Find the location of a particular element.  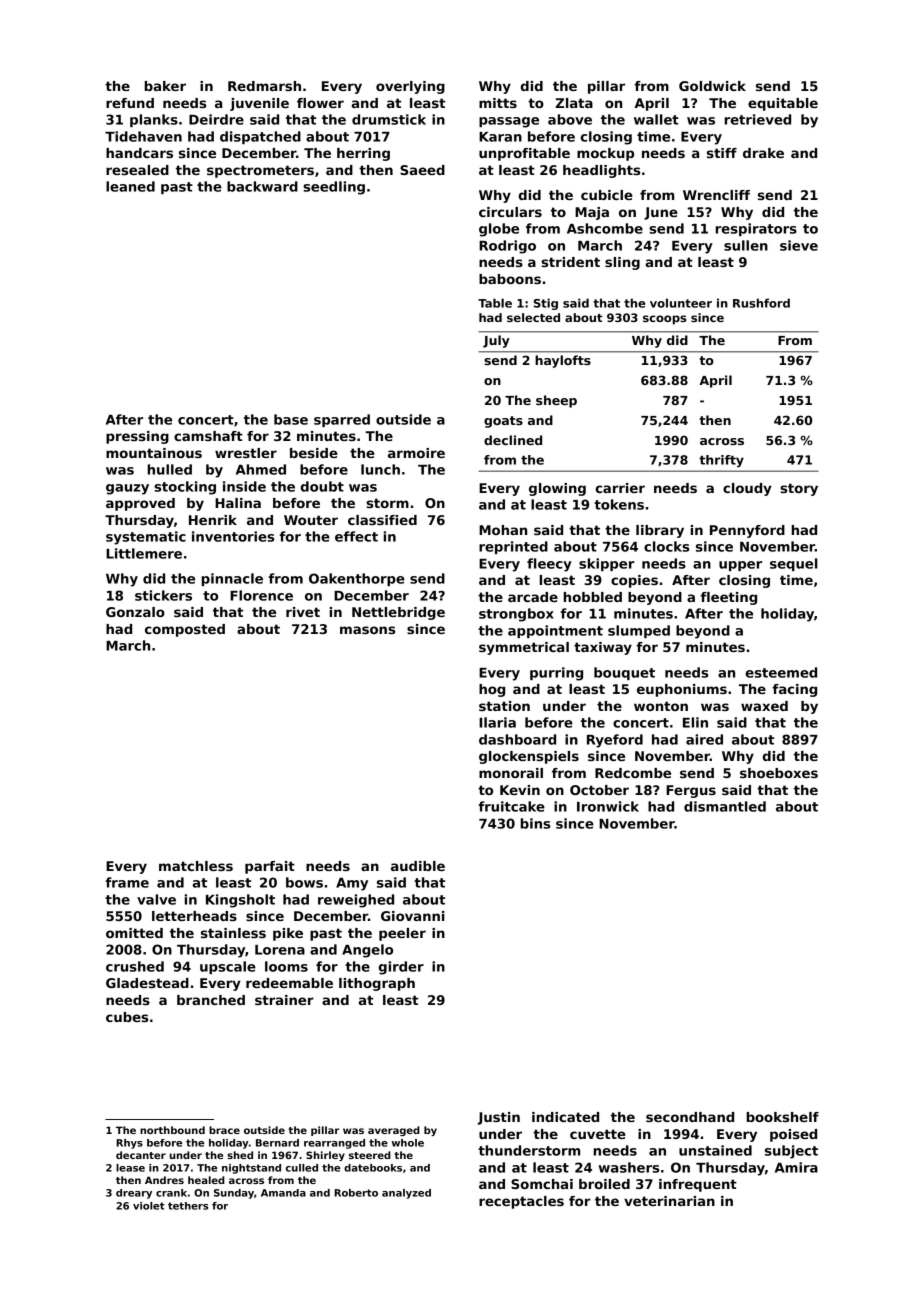

sequel is located at coordinates (794, 564).
